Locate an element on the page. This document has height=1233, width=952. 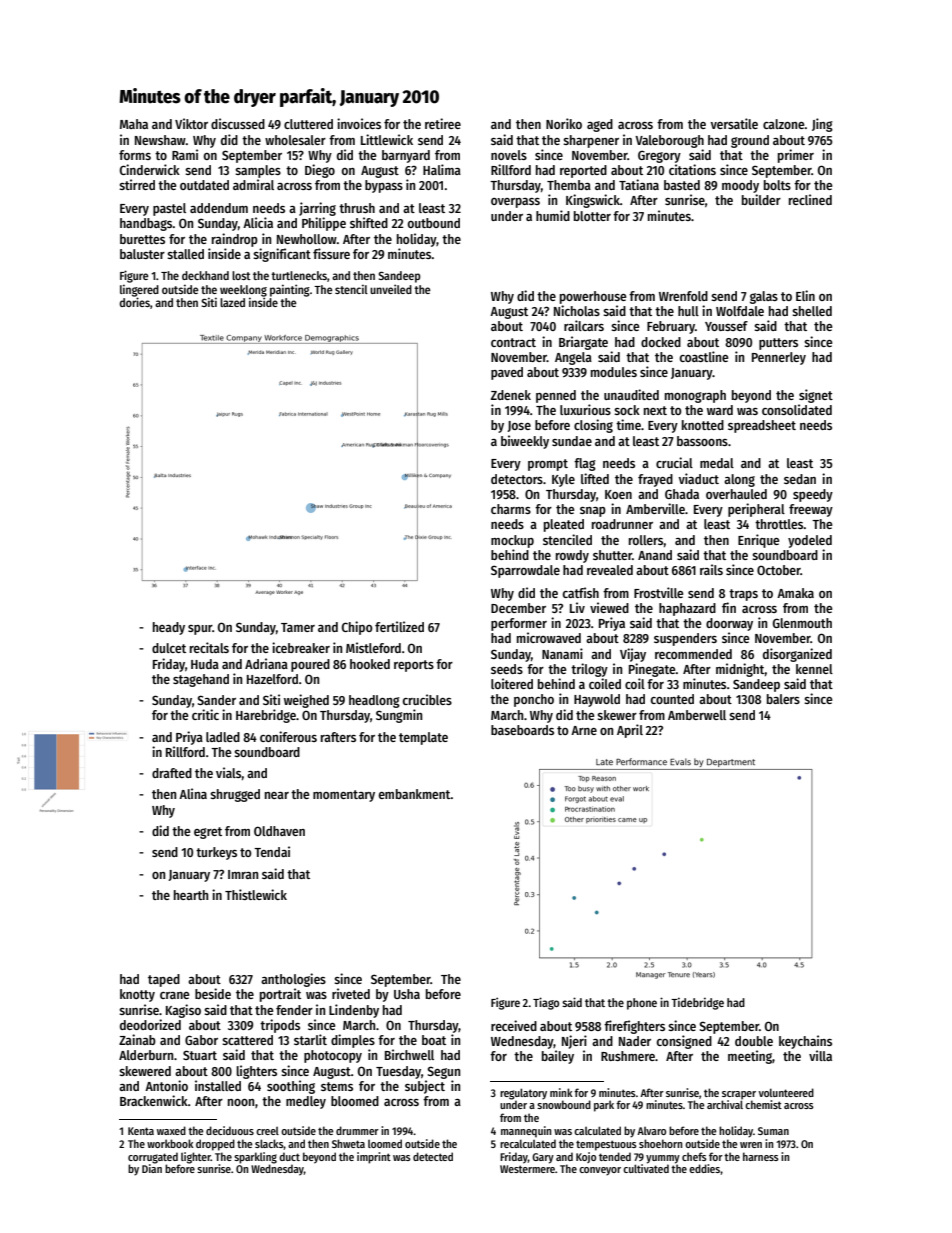
contract is located at coordinates (513, 342).
